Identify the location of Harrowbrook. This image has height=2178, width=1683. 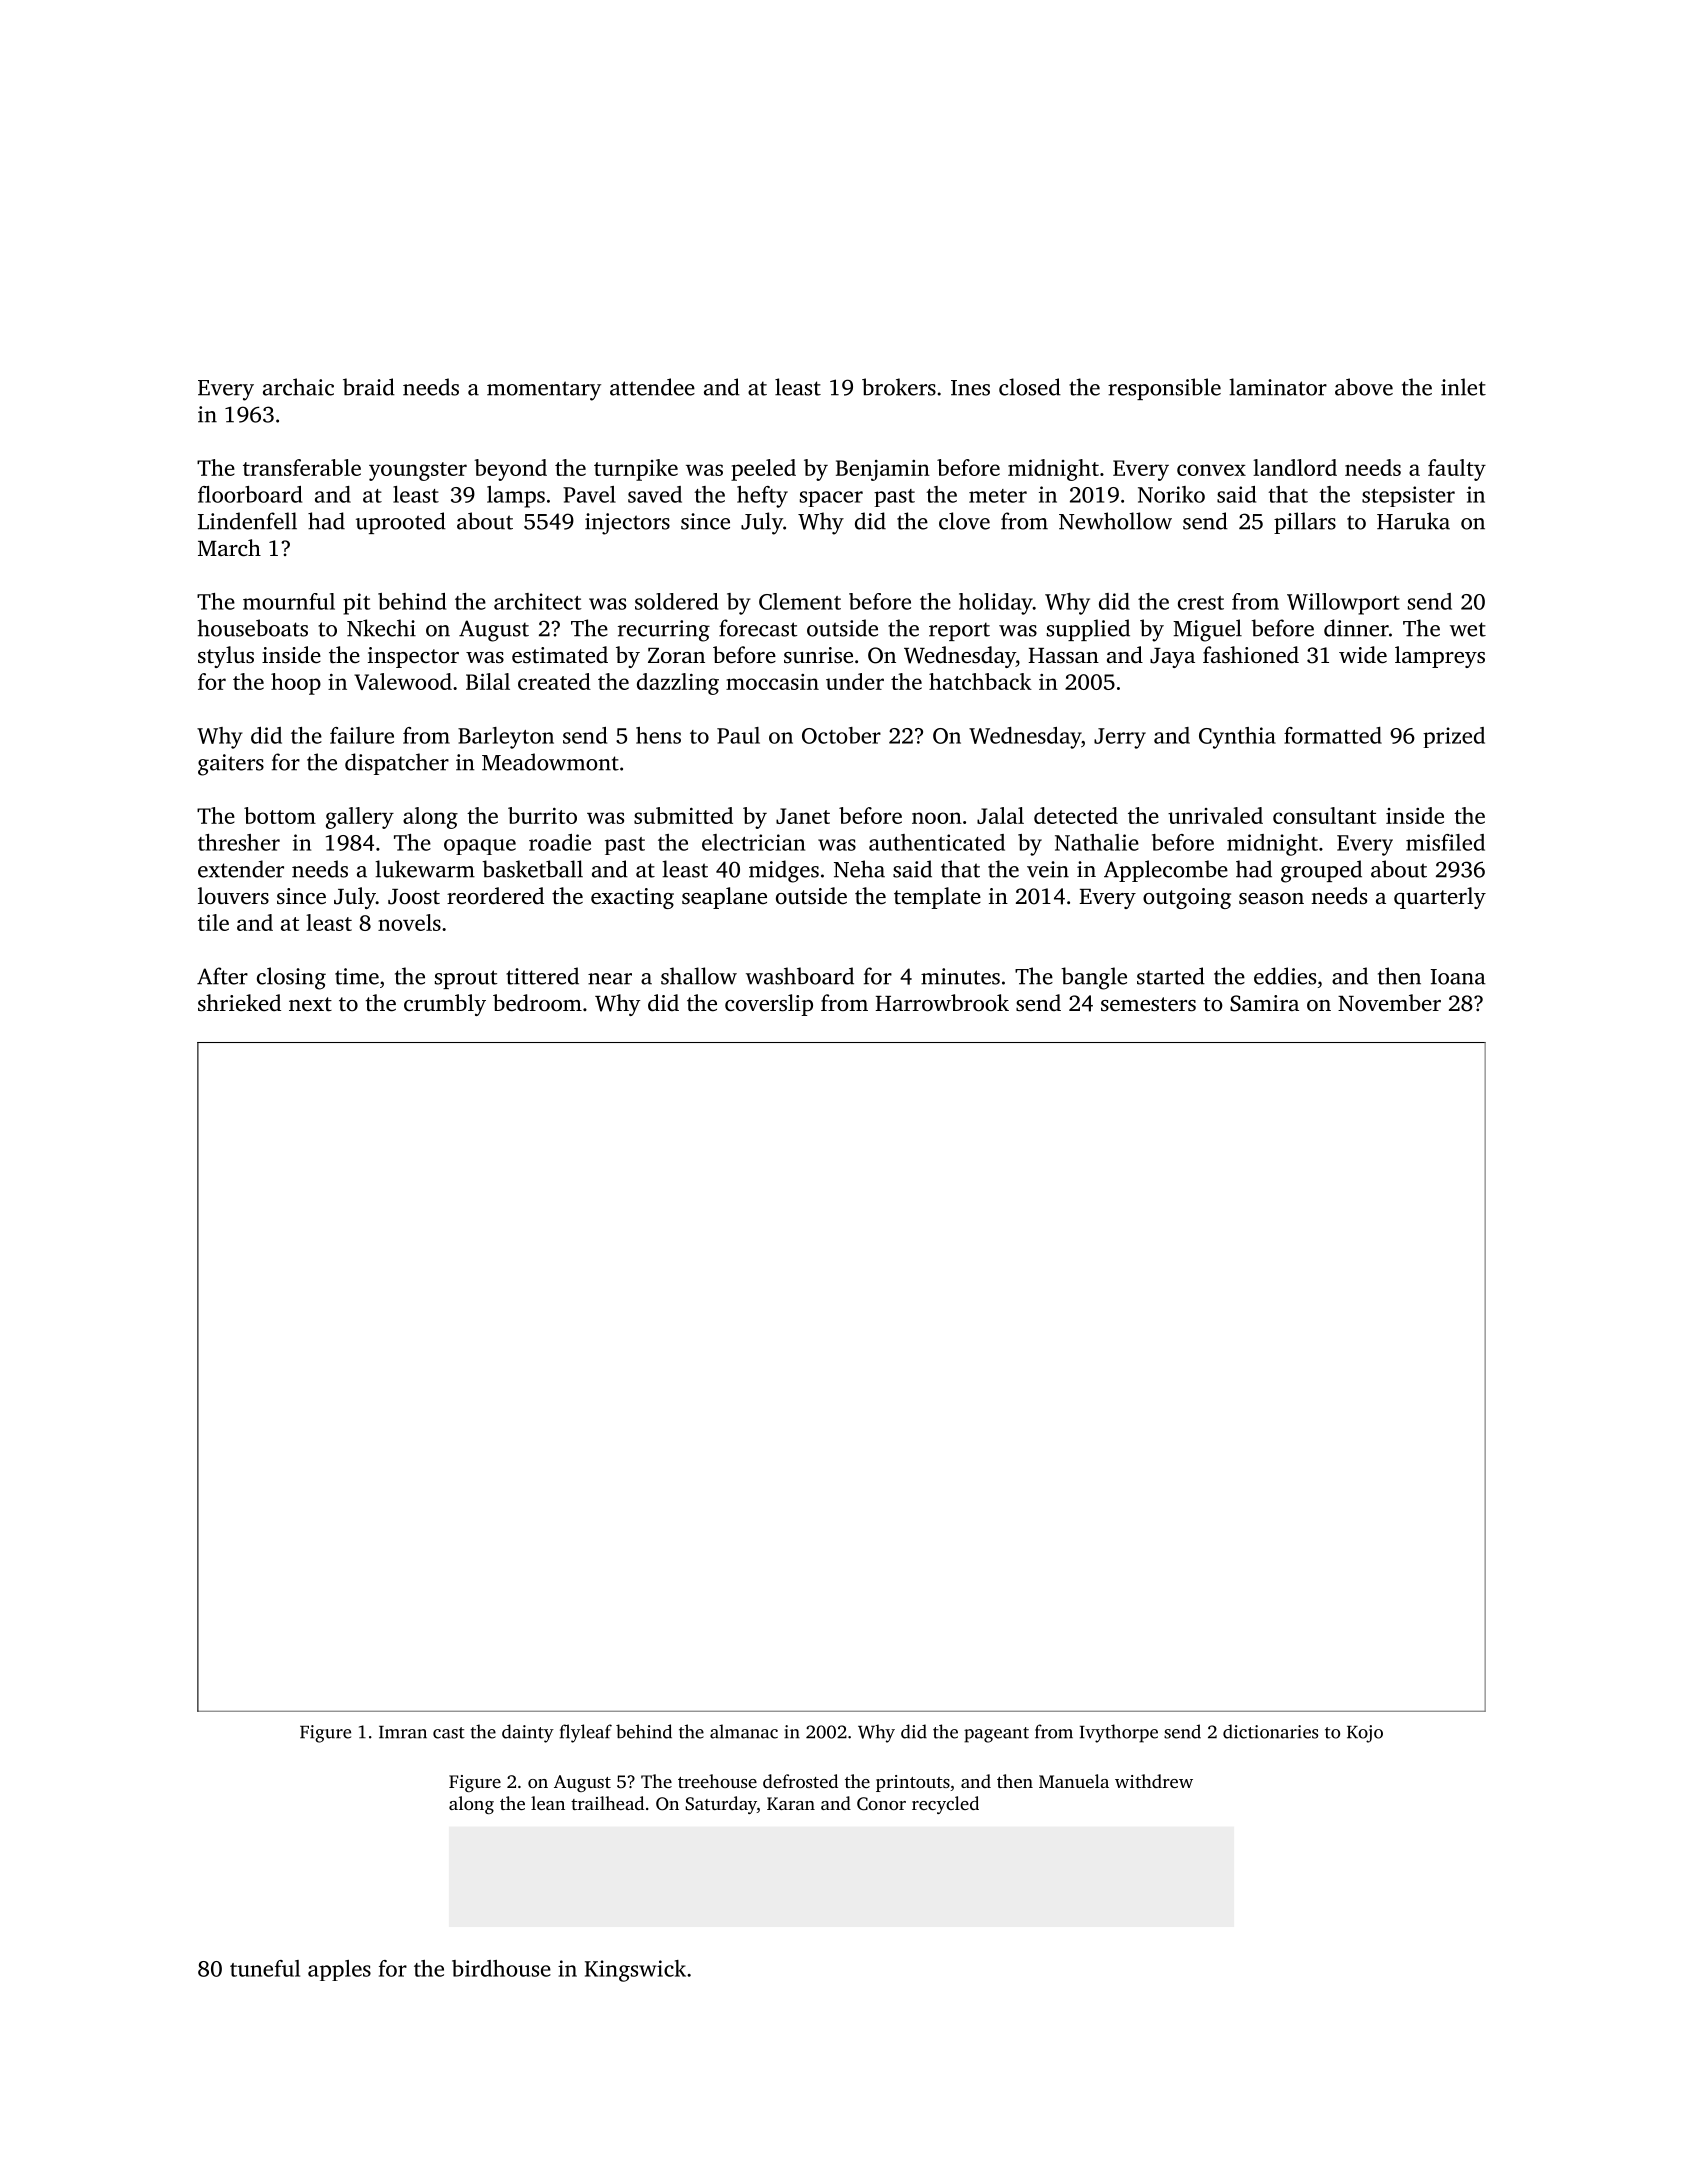
(942, 1003).
